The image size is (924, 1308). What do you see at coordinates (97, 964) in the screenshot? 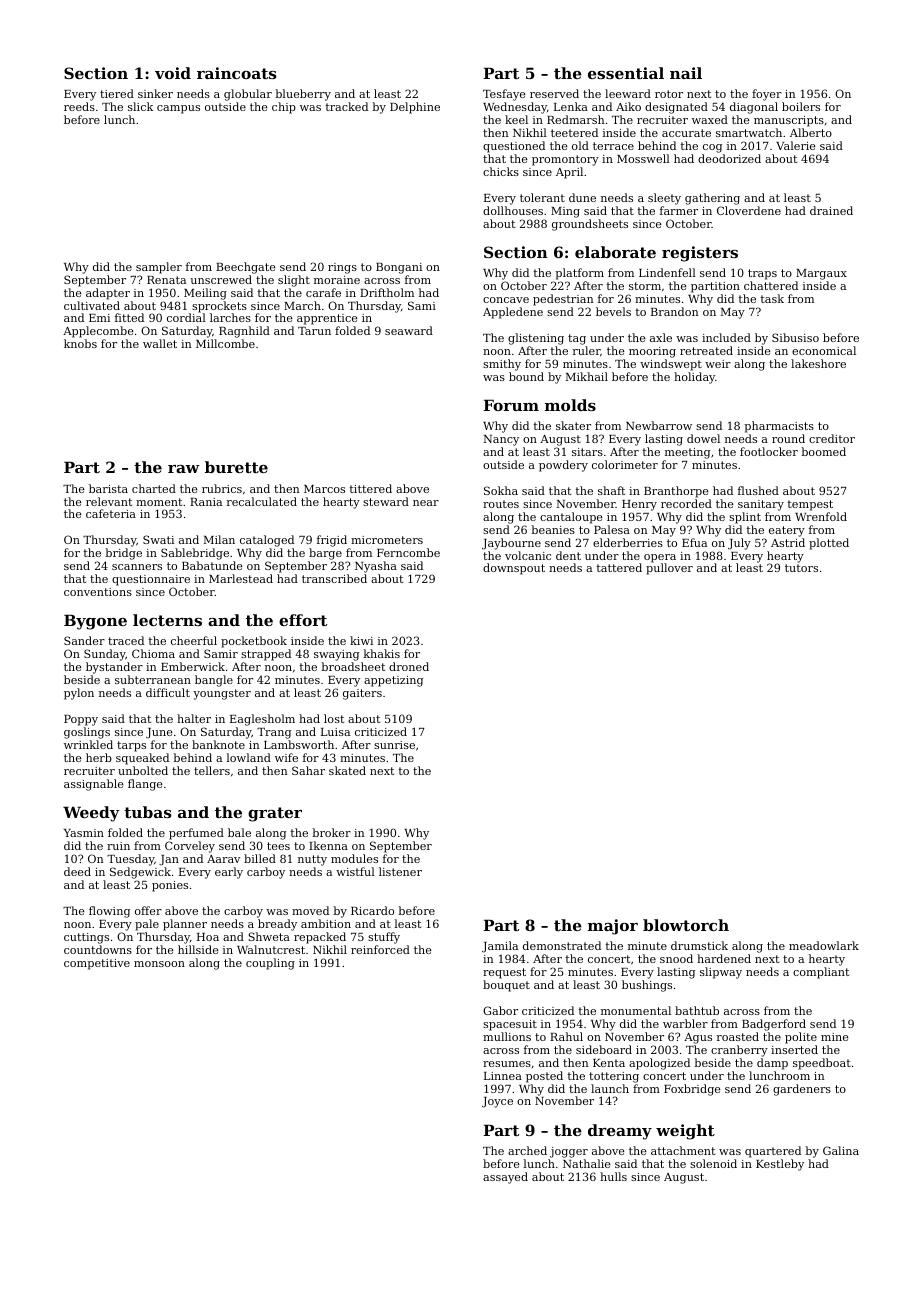
I see `competitive` at bounding box center [97, 964].
